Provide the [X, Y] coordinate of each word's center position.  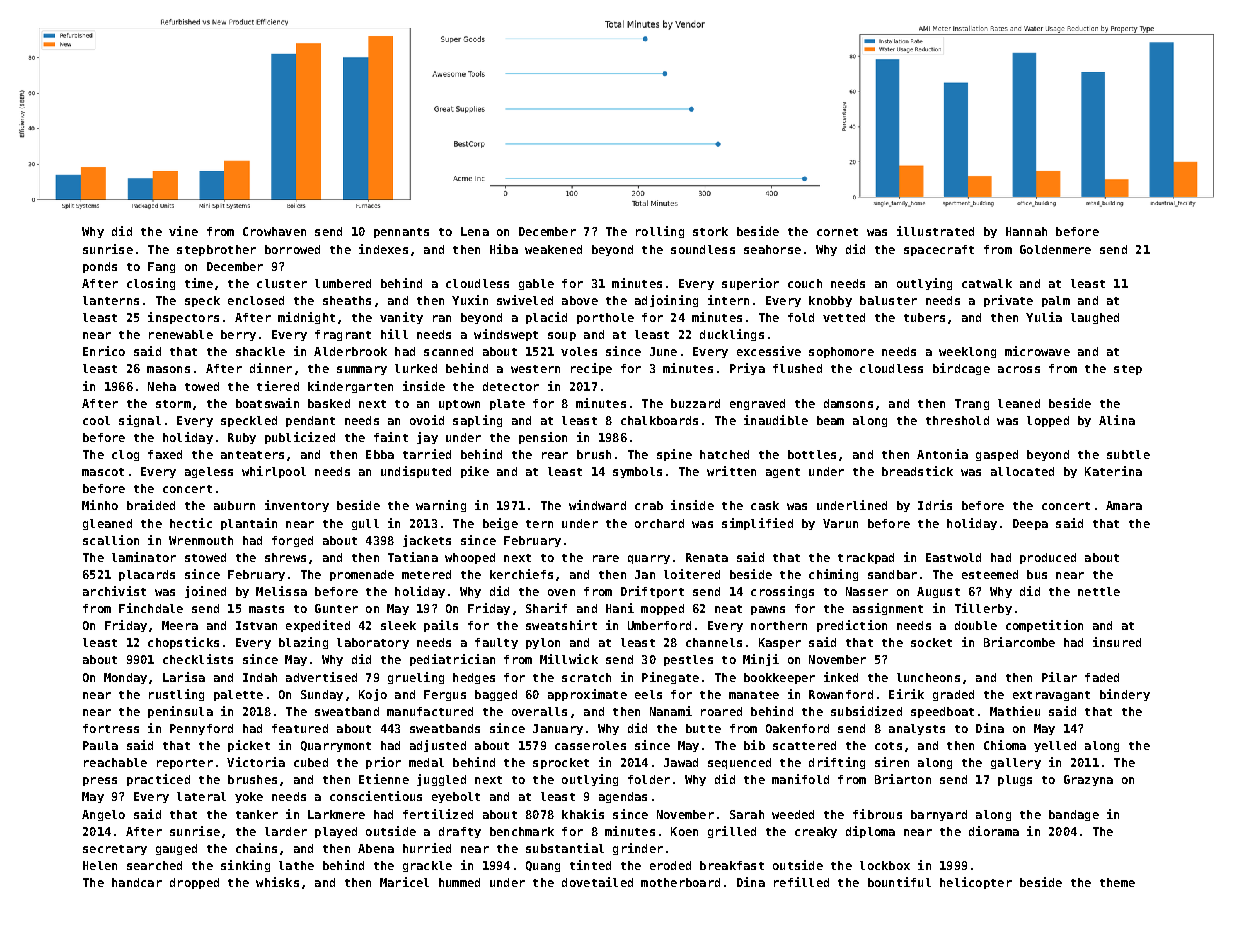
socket [931, 642]
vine [183, 231]
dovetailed [597, 882]
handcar [137, 882]
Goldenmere [1055, 249]
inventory [297, 506]
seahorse [772, 249]
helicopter [976, 883]
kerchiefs [521, 574]
